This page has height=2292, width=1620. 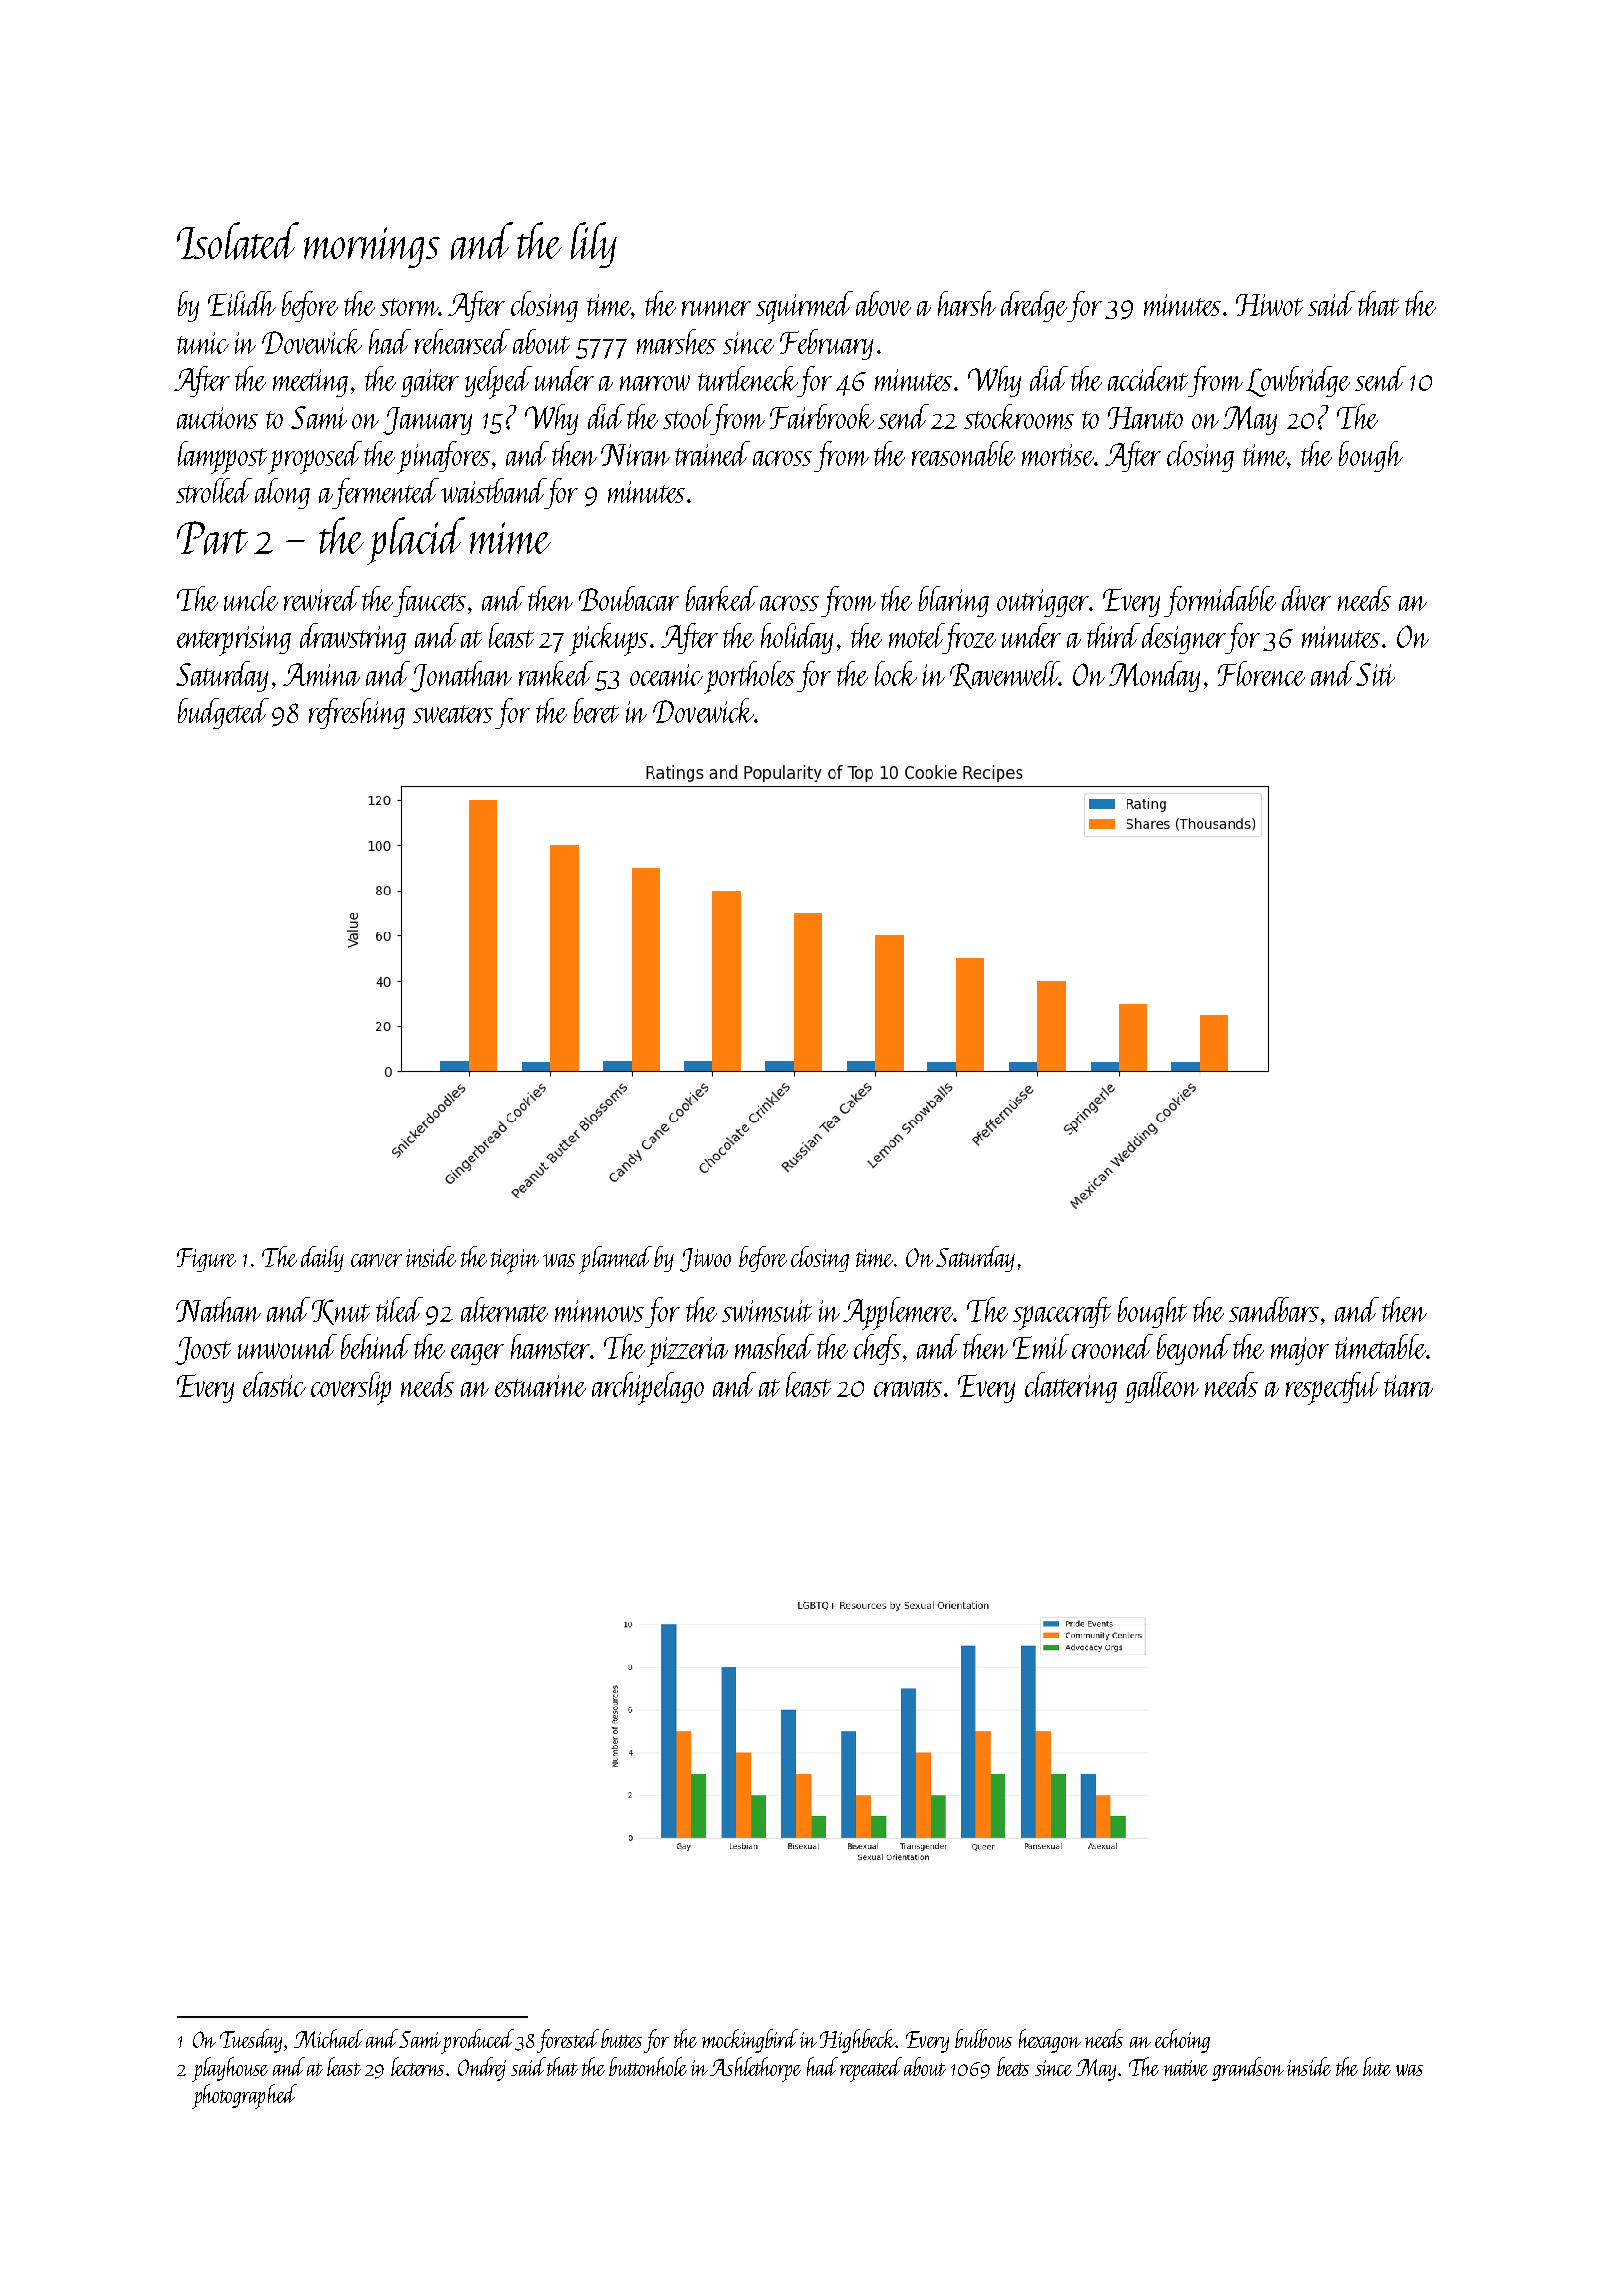 I want to click on accident, so click(x=1148, y=378).
